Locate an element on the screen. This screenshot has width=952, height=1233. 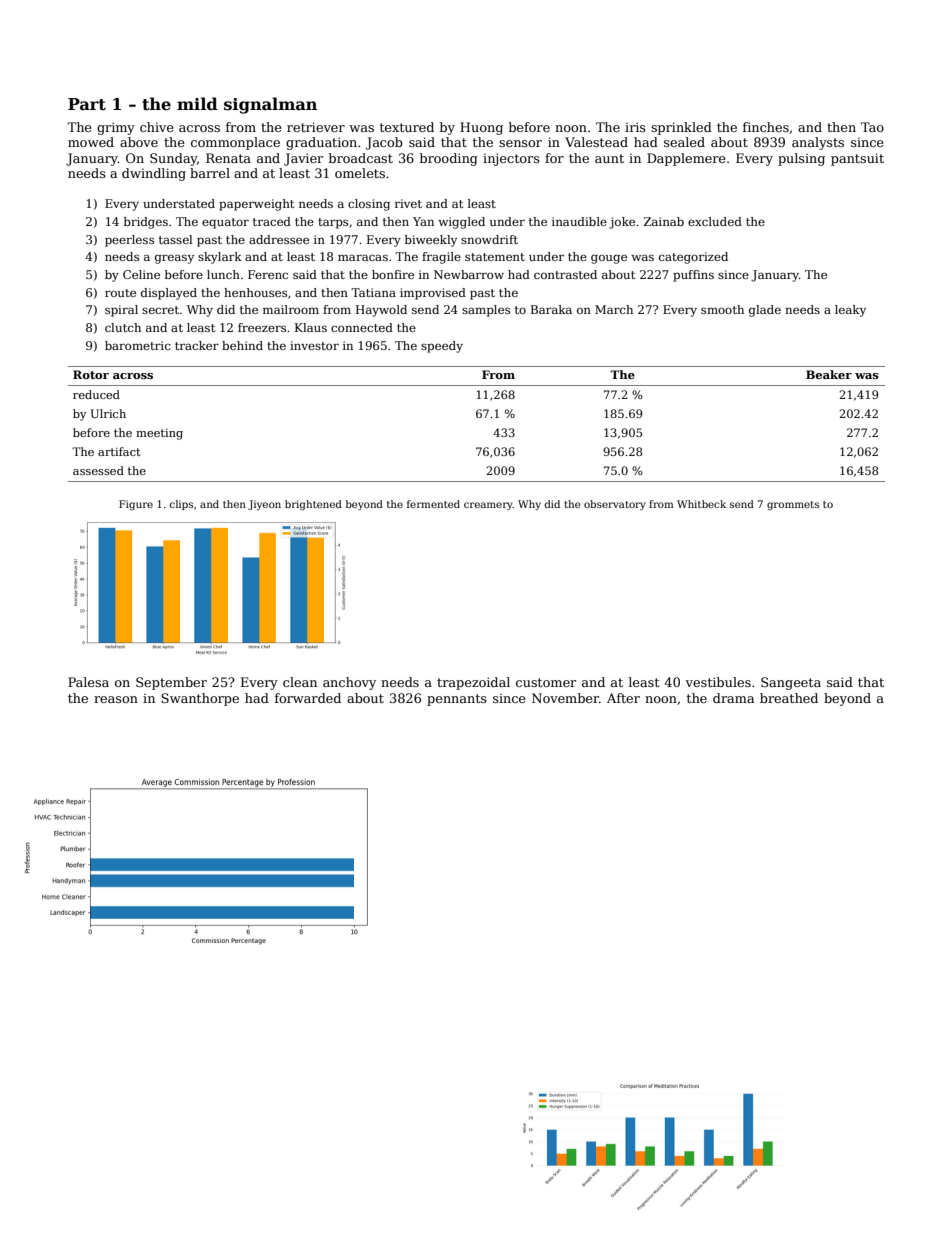
speedy is located at coordinates (442, 347).
